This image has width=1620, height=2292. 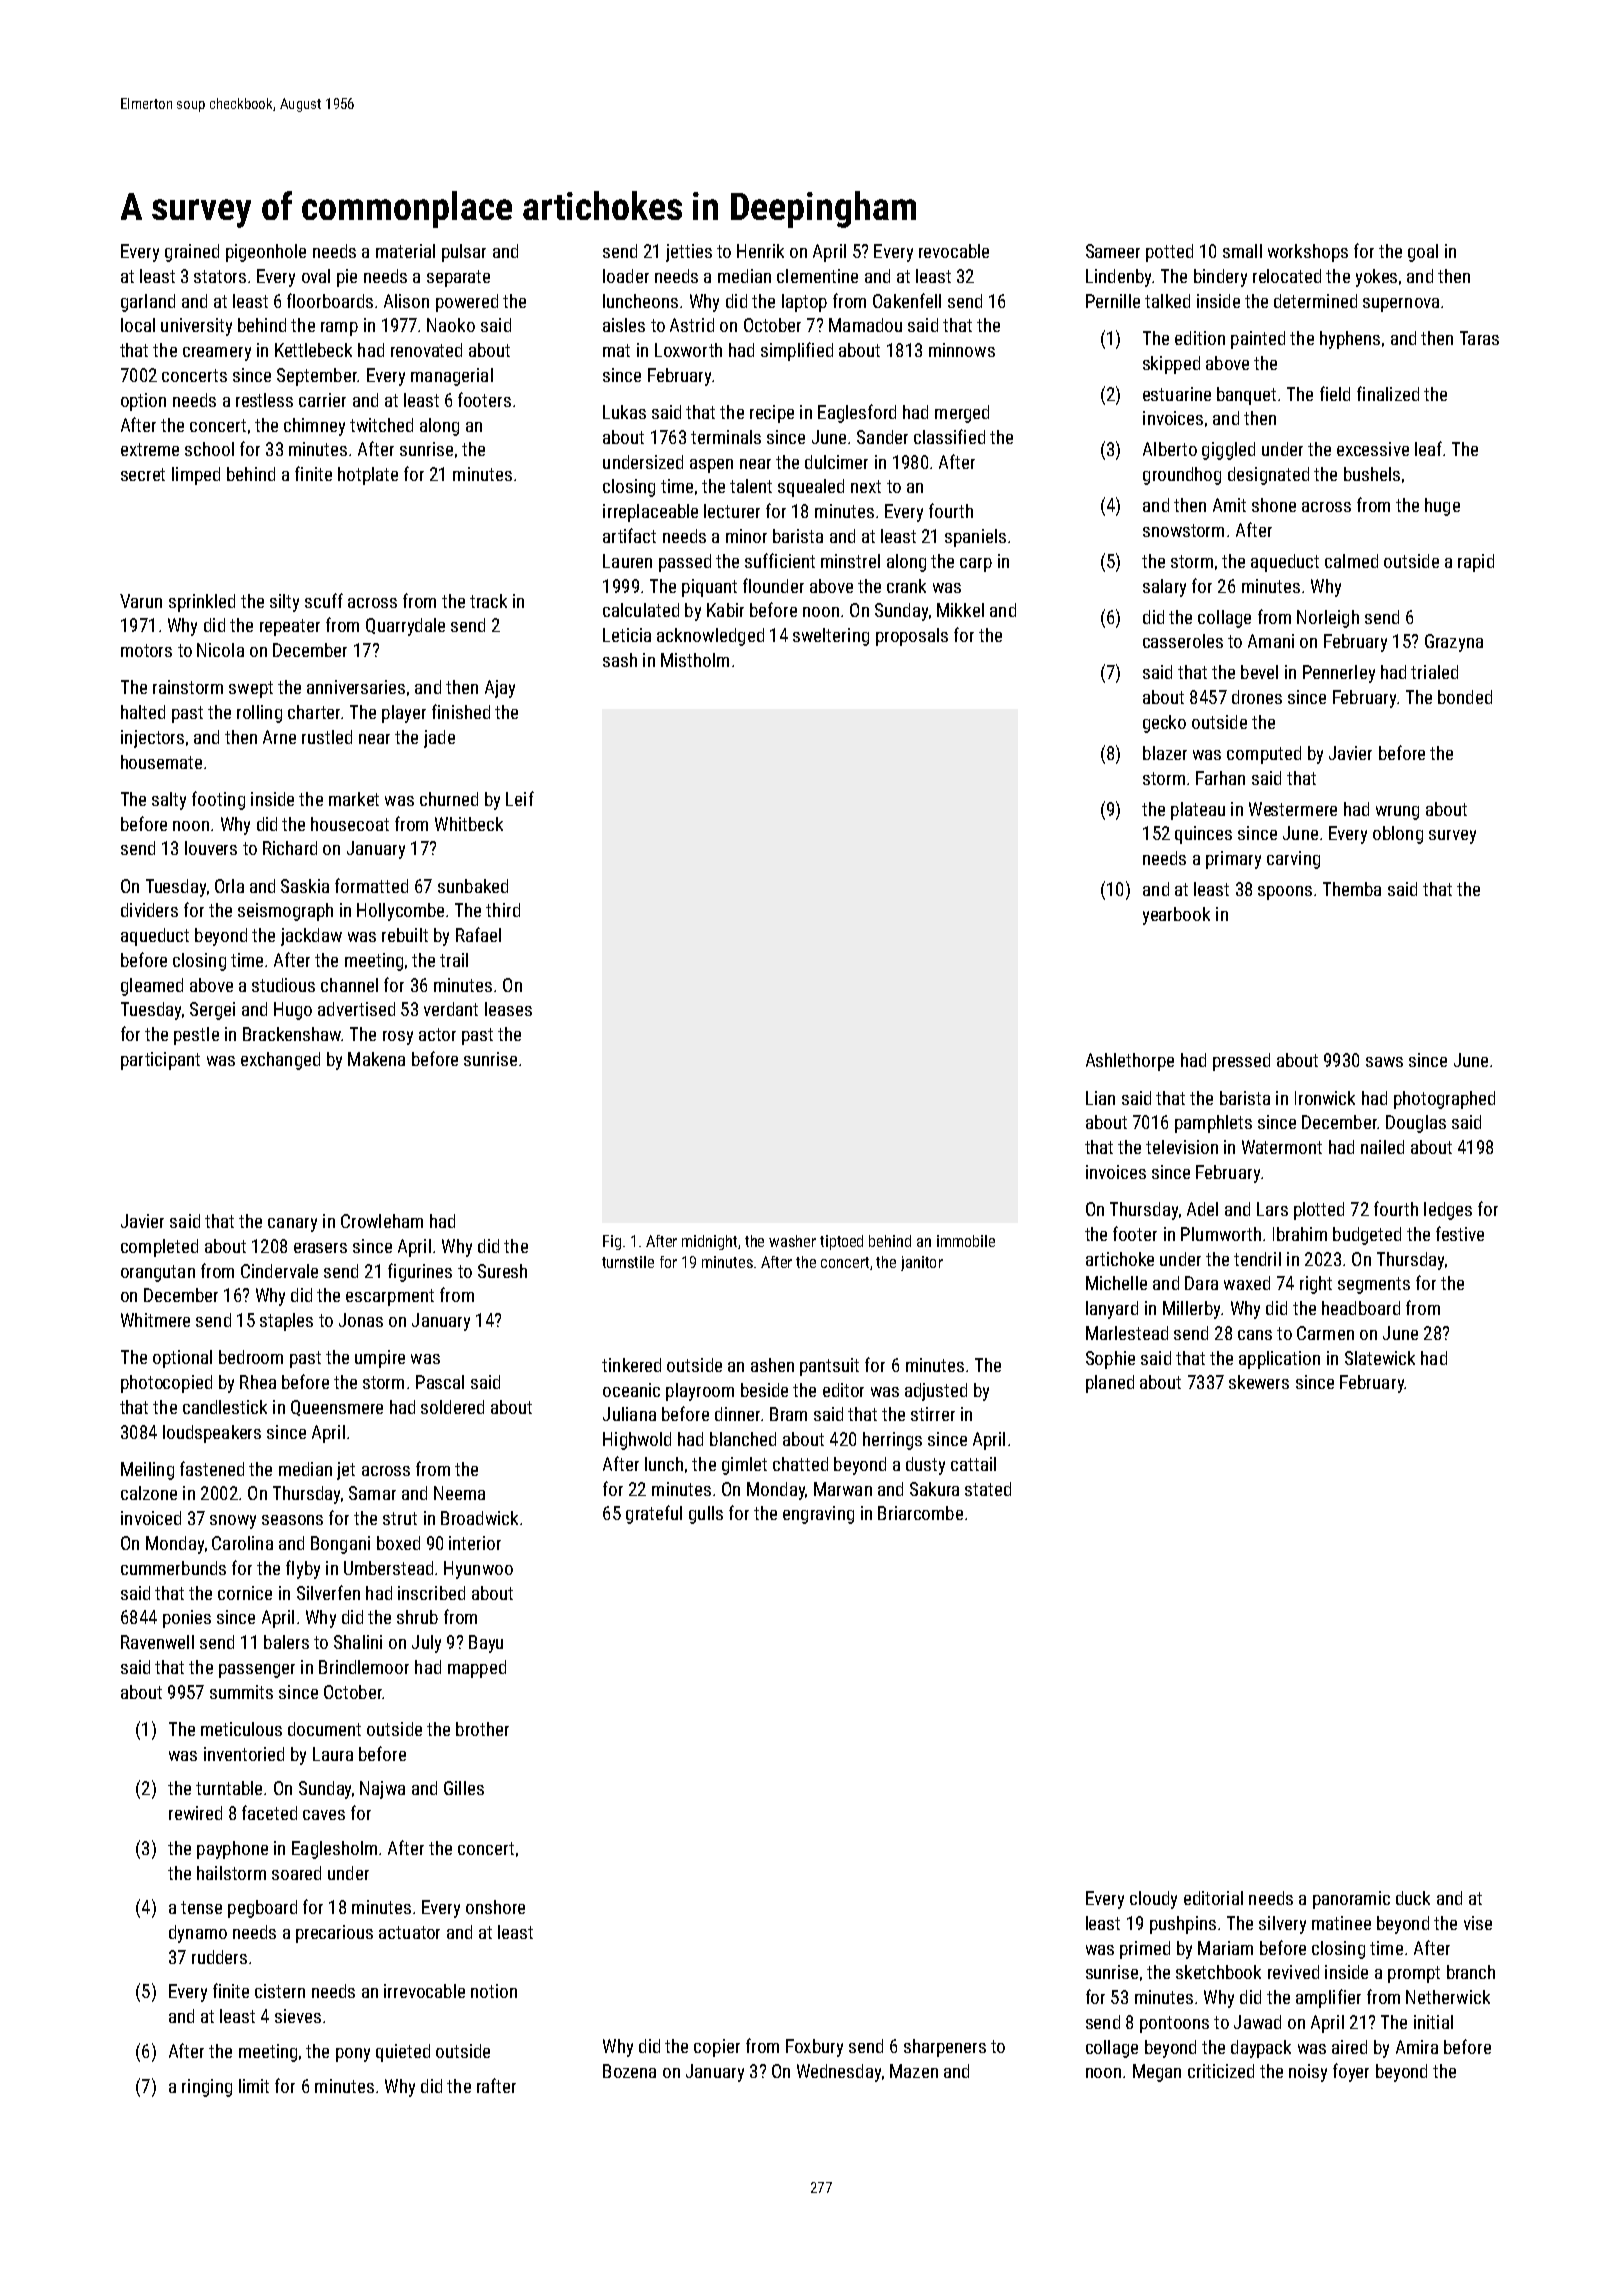 What do you see at coordinates (192, 253) in the image?
I see `grained` at bounding box center [192, 253].
